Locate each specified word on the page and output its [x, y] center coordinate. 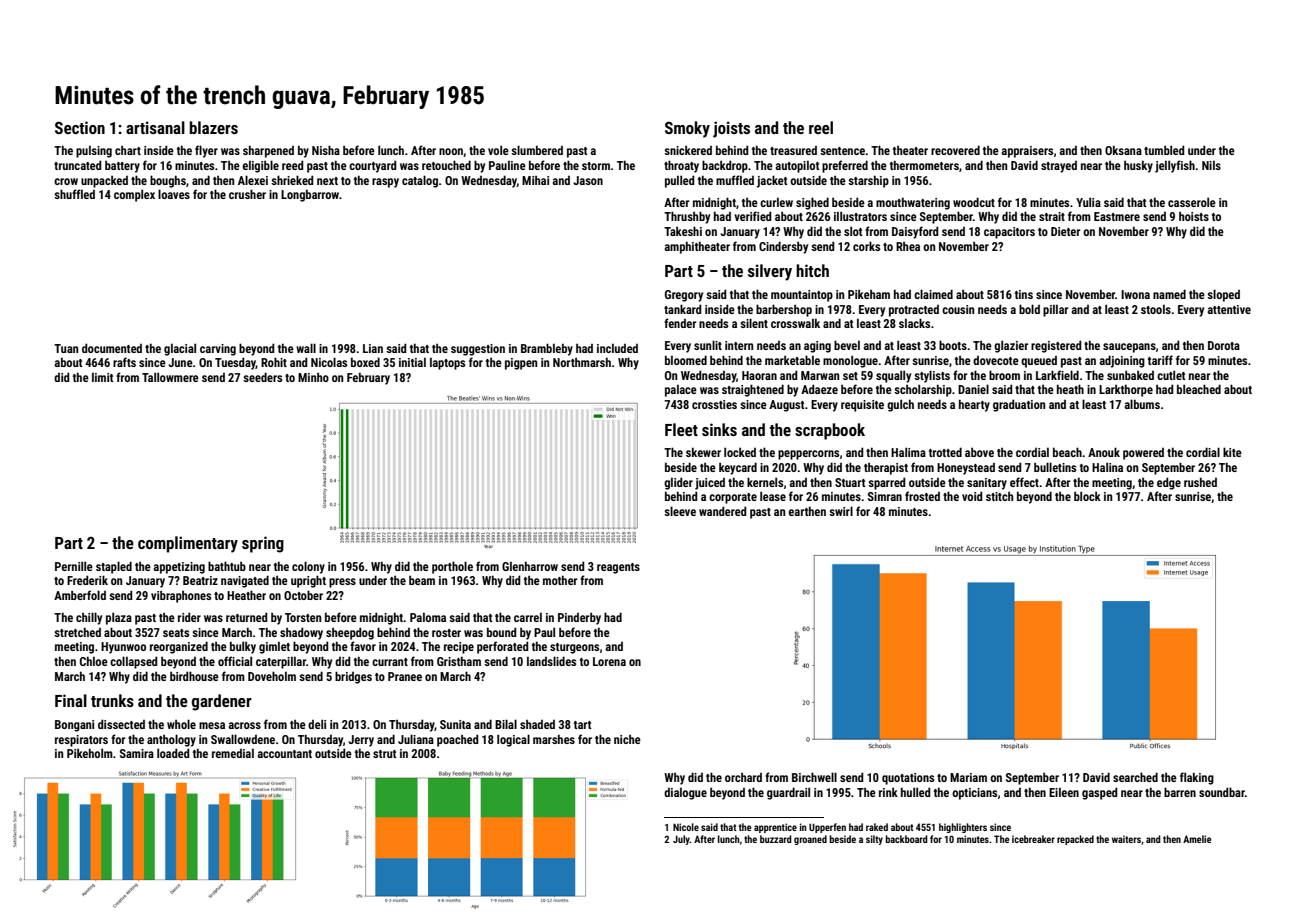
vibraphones [181, 596]
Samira [137, 753]
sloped [1223, 295]
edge [1169, 483]
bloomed [686, 360]
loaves [174, 194]
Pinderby [579, 618]
